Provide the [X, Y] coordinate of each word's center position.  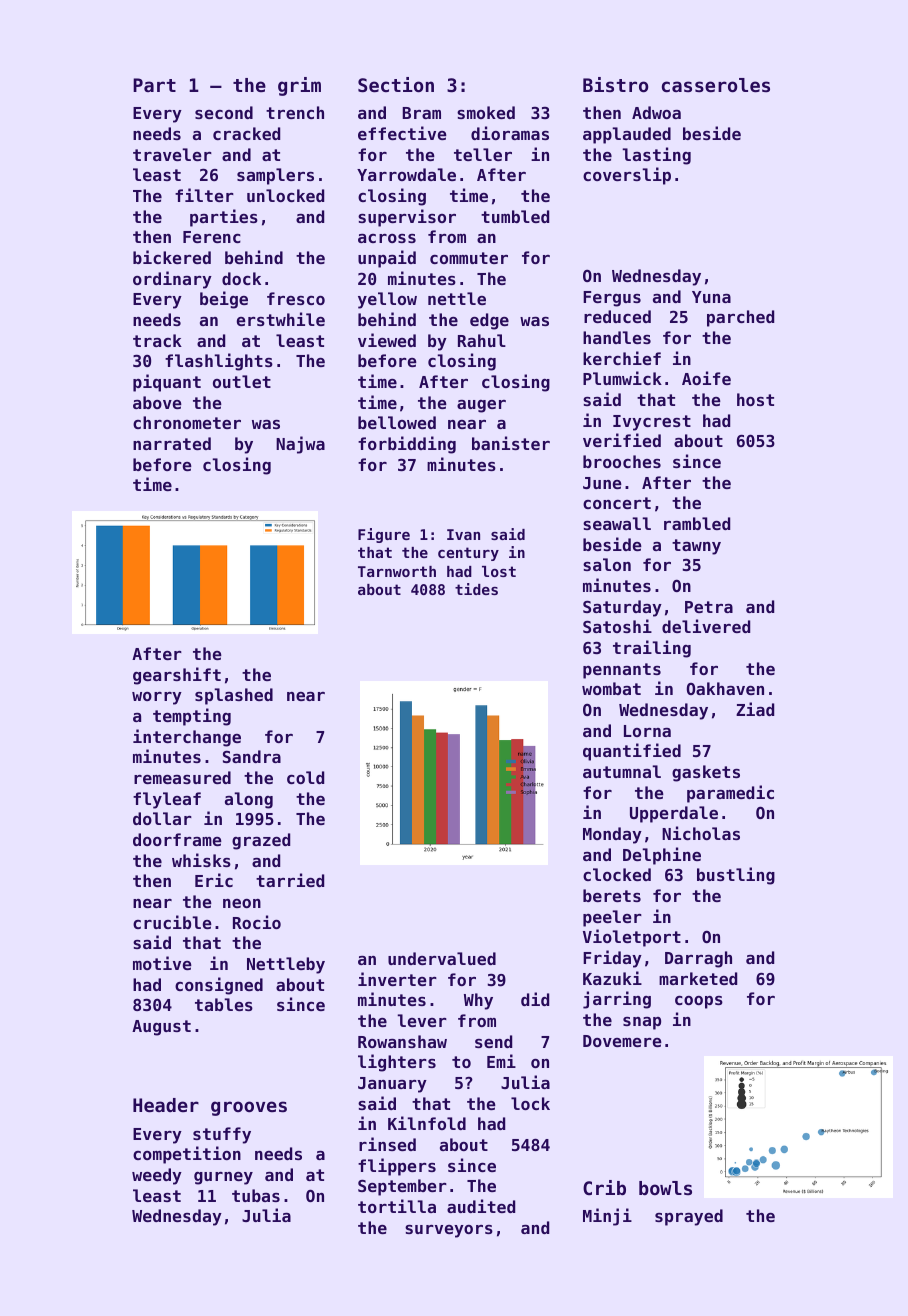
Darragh [698, 959]
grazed [261, 841]
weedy [157, 1176]
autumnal [622, 771]
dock [241, 278]
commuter [469, 258]
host [755, 399]
